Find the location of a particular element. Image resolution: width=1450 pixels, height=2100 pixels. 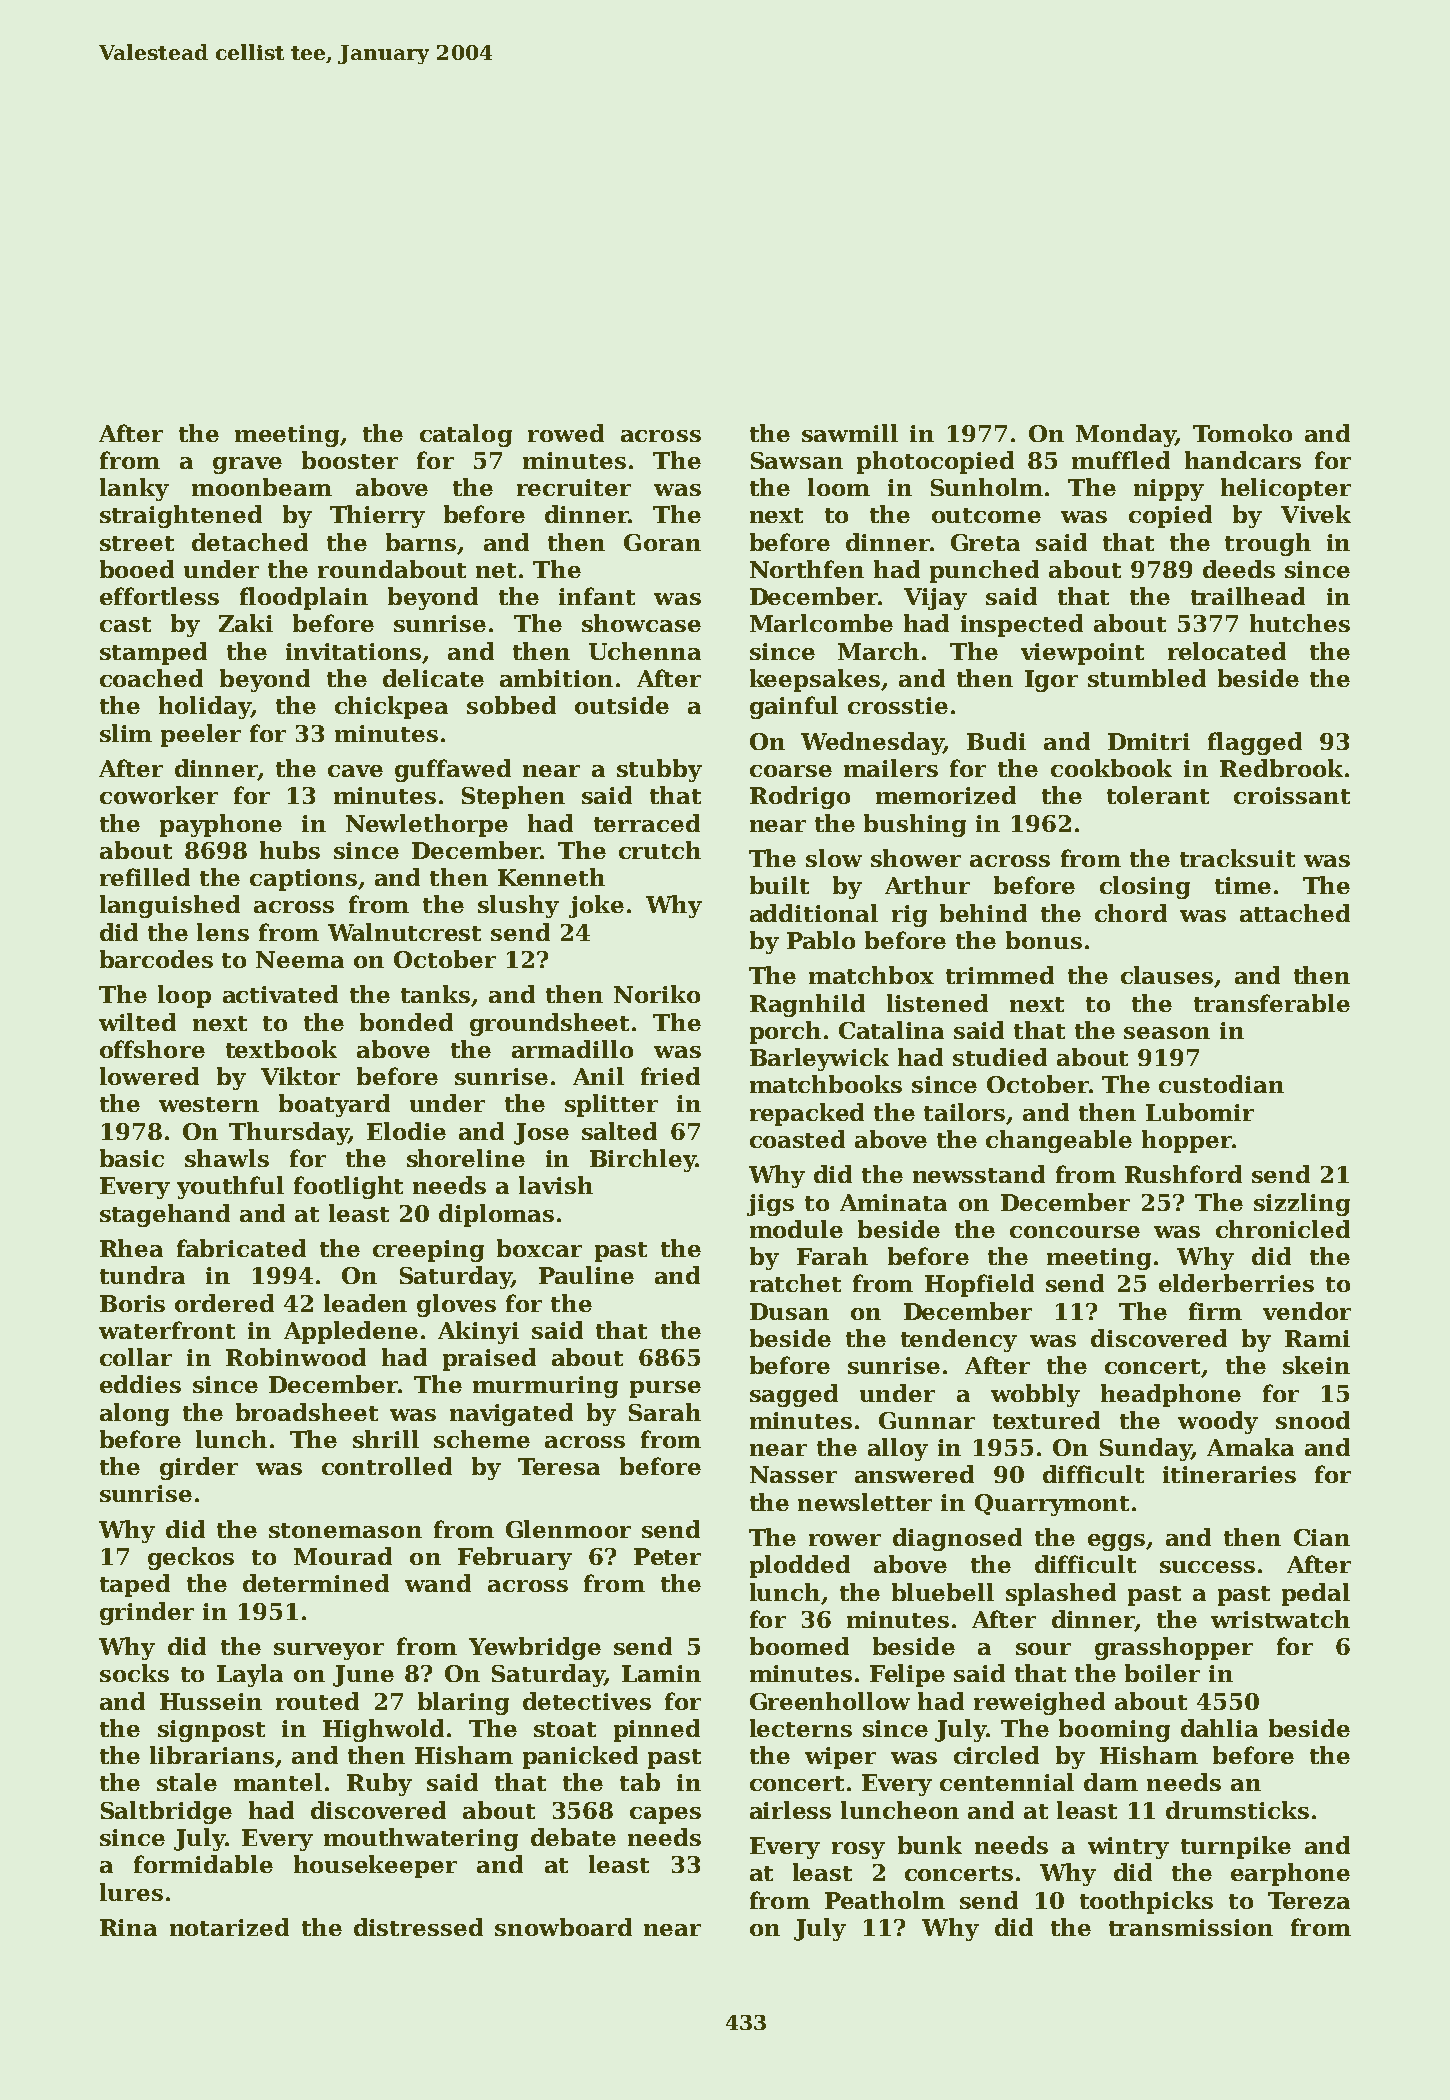

Sawsan is located at coordinates (797, 460).
